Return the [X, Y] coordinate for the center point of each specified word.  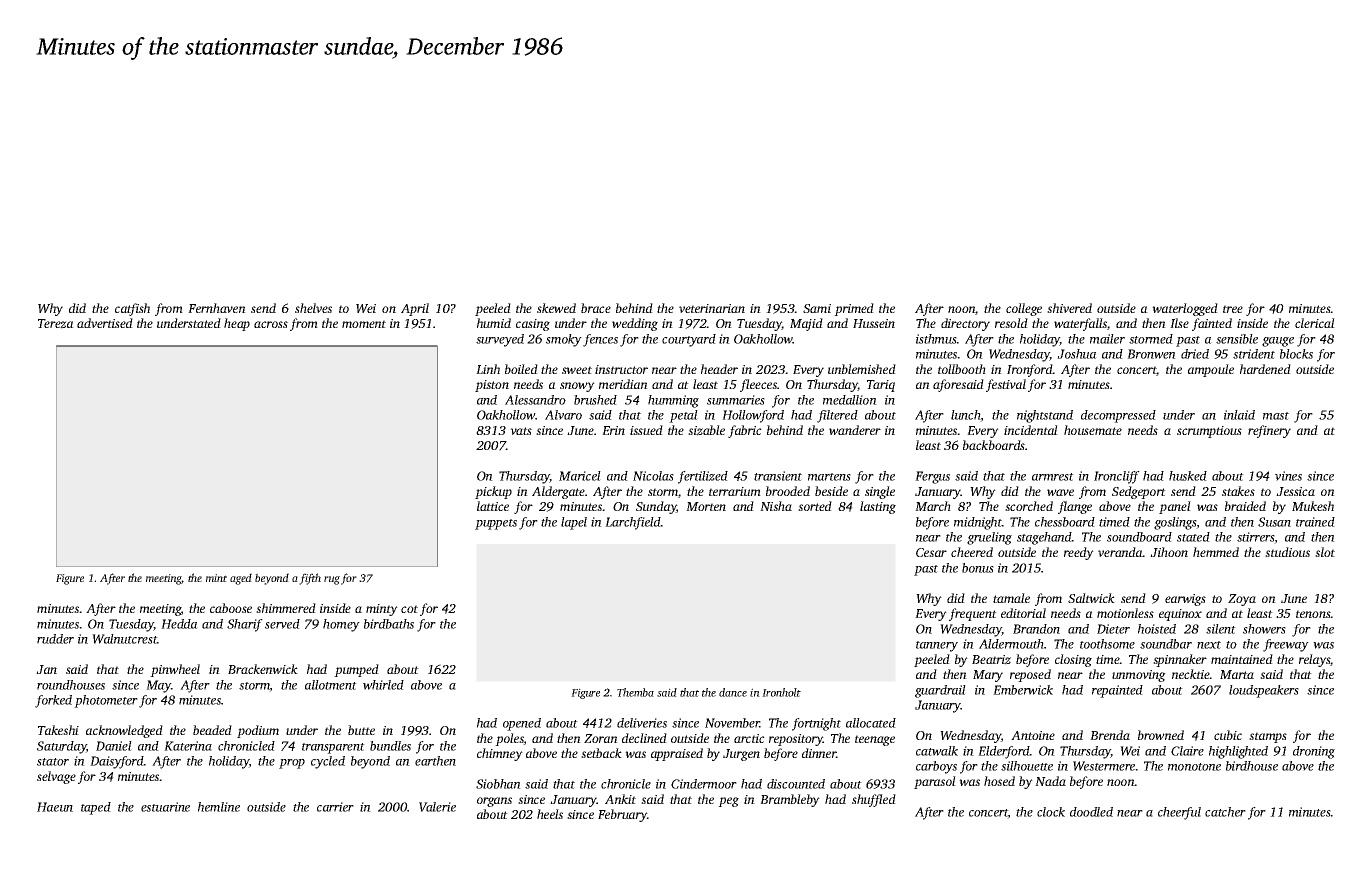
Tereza [56, 324]
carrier [335, 807]
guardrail [940, 691]
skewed [556, 308]
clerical [1315, 323]
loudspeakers [1264, 691]
